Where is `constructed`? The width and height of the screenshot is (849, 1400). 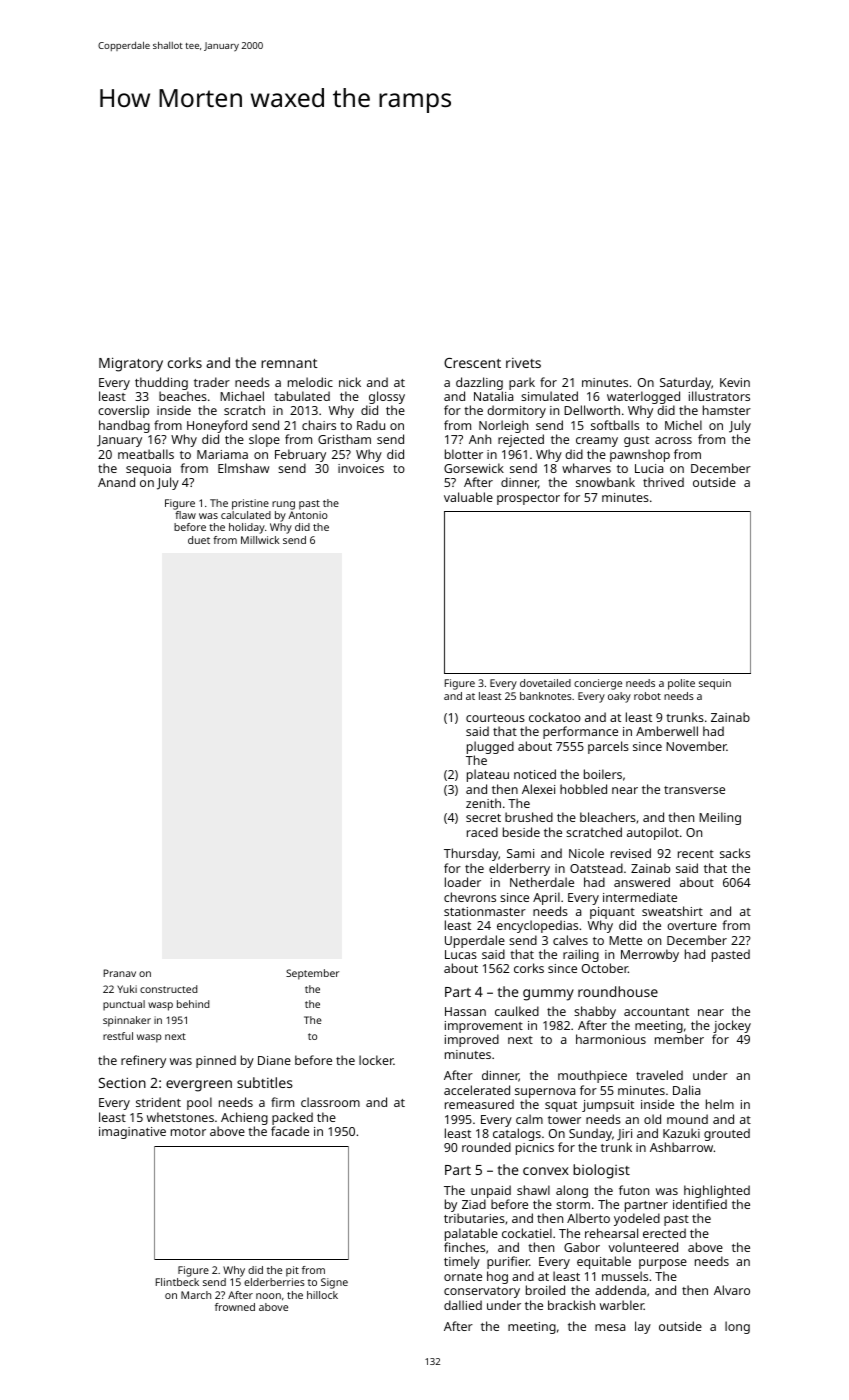 constructed is located at coordinates (168, 989).
